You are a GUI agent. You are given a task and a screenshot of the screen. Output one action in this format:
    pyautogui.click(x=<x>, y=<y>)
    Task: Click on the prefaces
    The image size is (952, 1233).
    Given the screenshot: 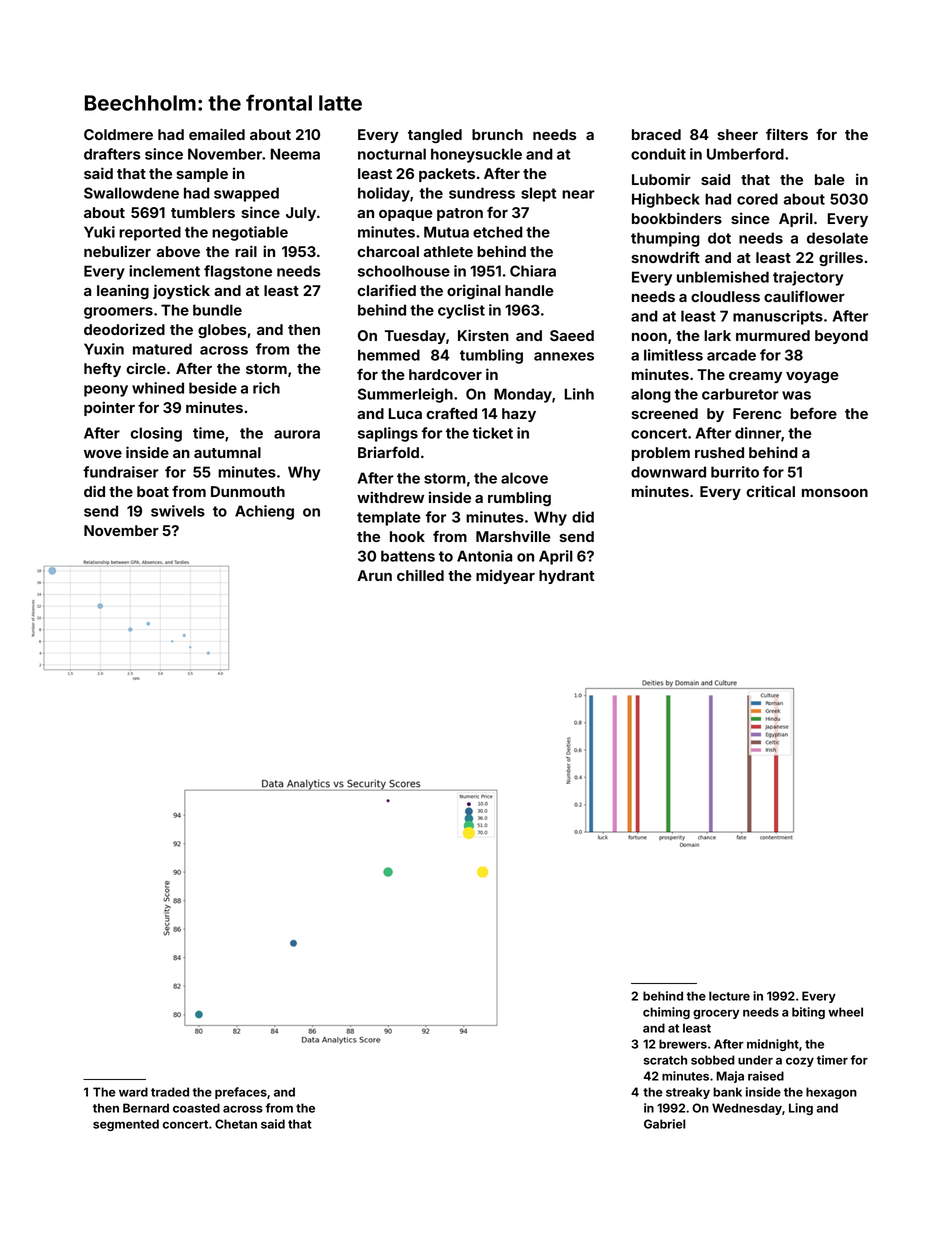 What is the action you would take?
    pyautogui.click(x=241, y=1093)
